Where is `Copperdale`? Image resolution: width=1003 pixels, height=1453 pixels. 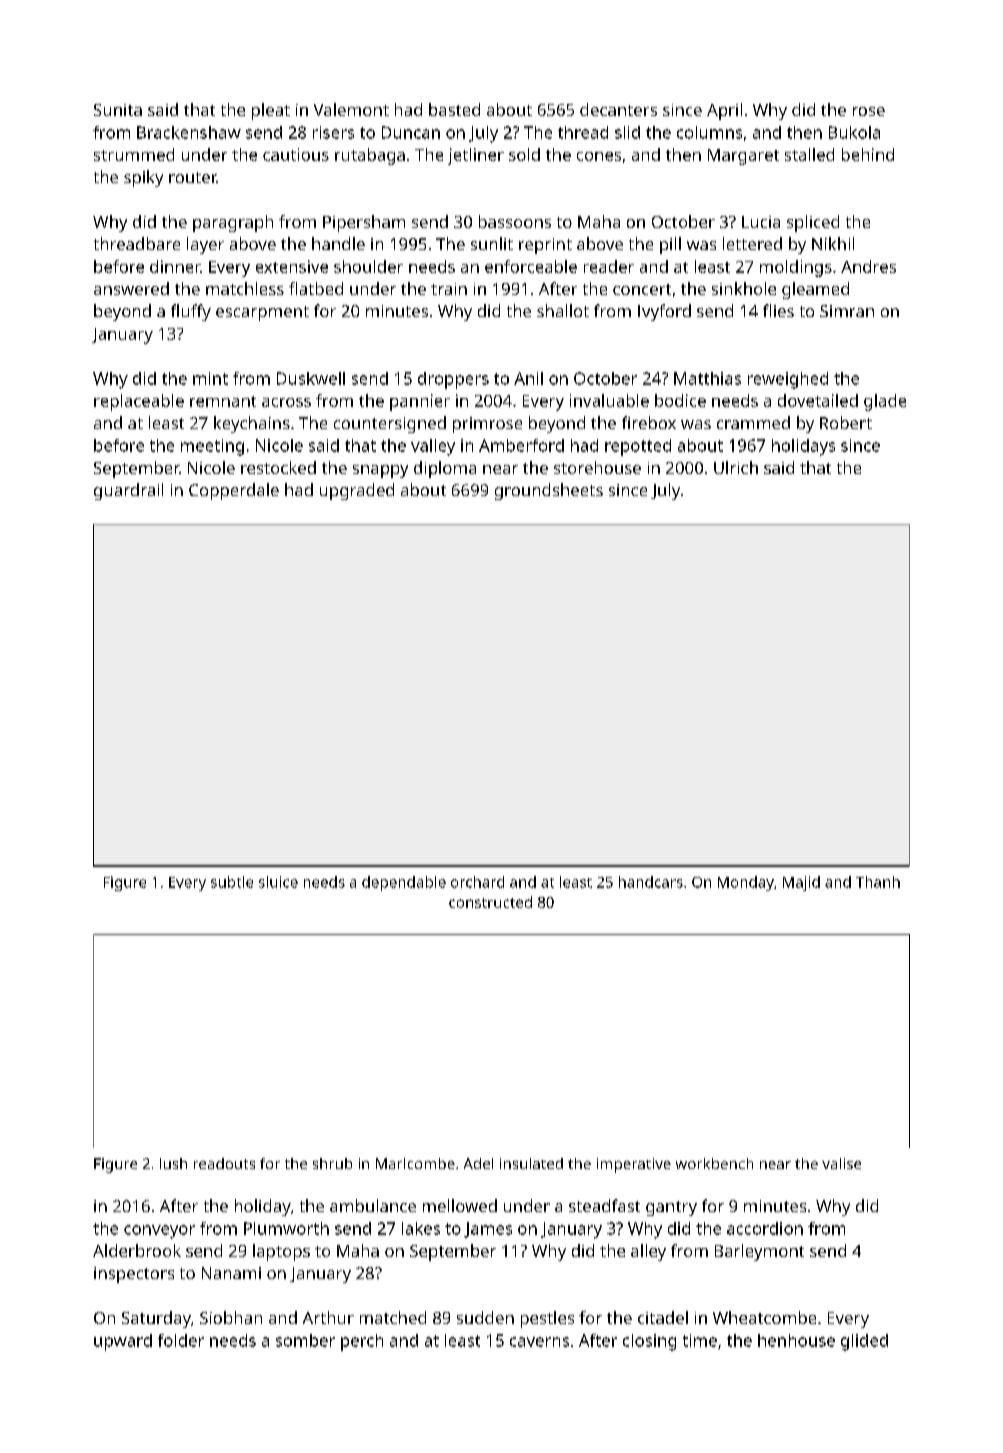 Copperdale is located at coordinates (234, 491).
